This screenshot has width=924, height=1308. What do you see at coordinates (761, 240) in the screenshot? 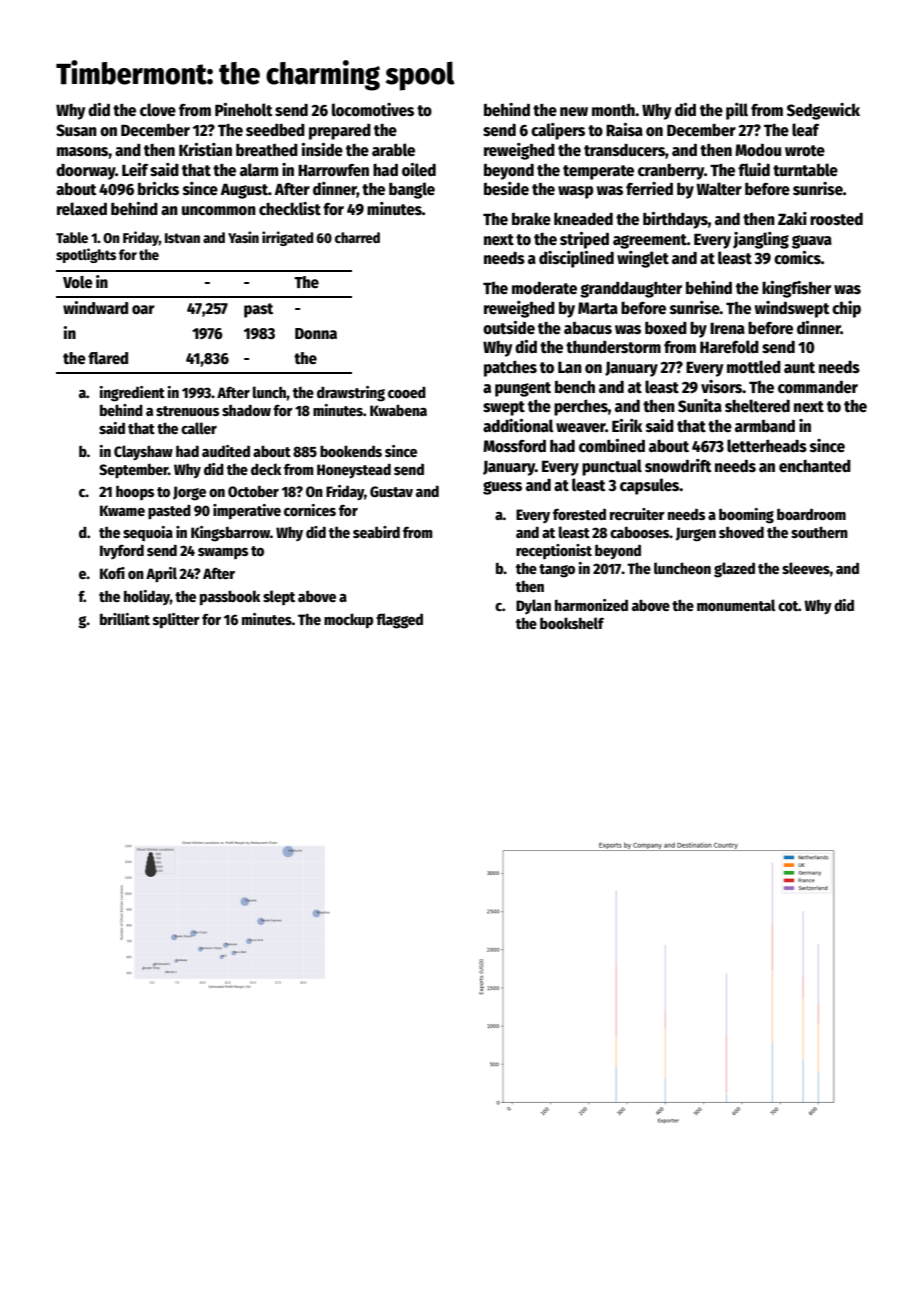
I see `jangling` at bounding box center [761, 240].
